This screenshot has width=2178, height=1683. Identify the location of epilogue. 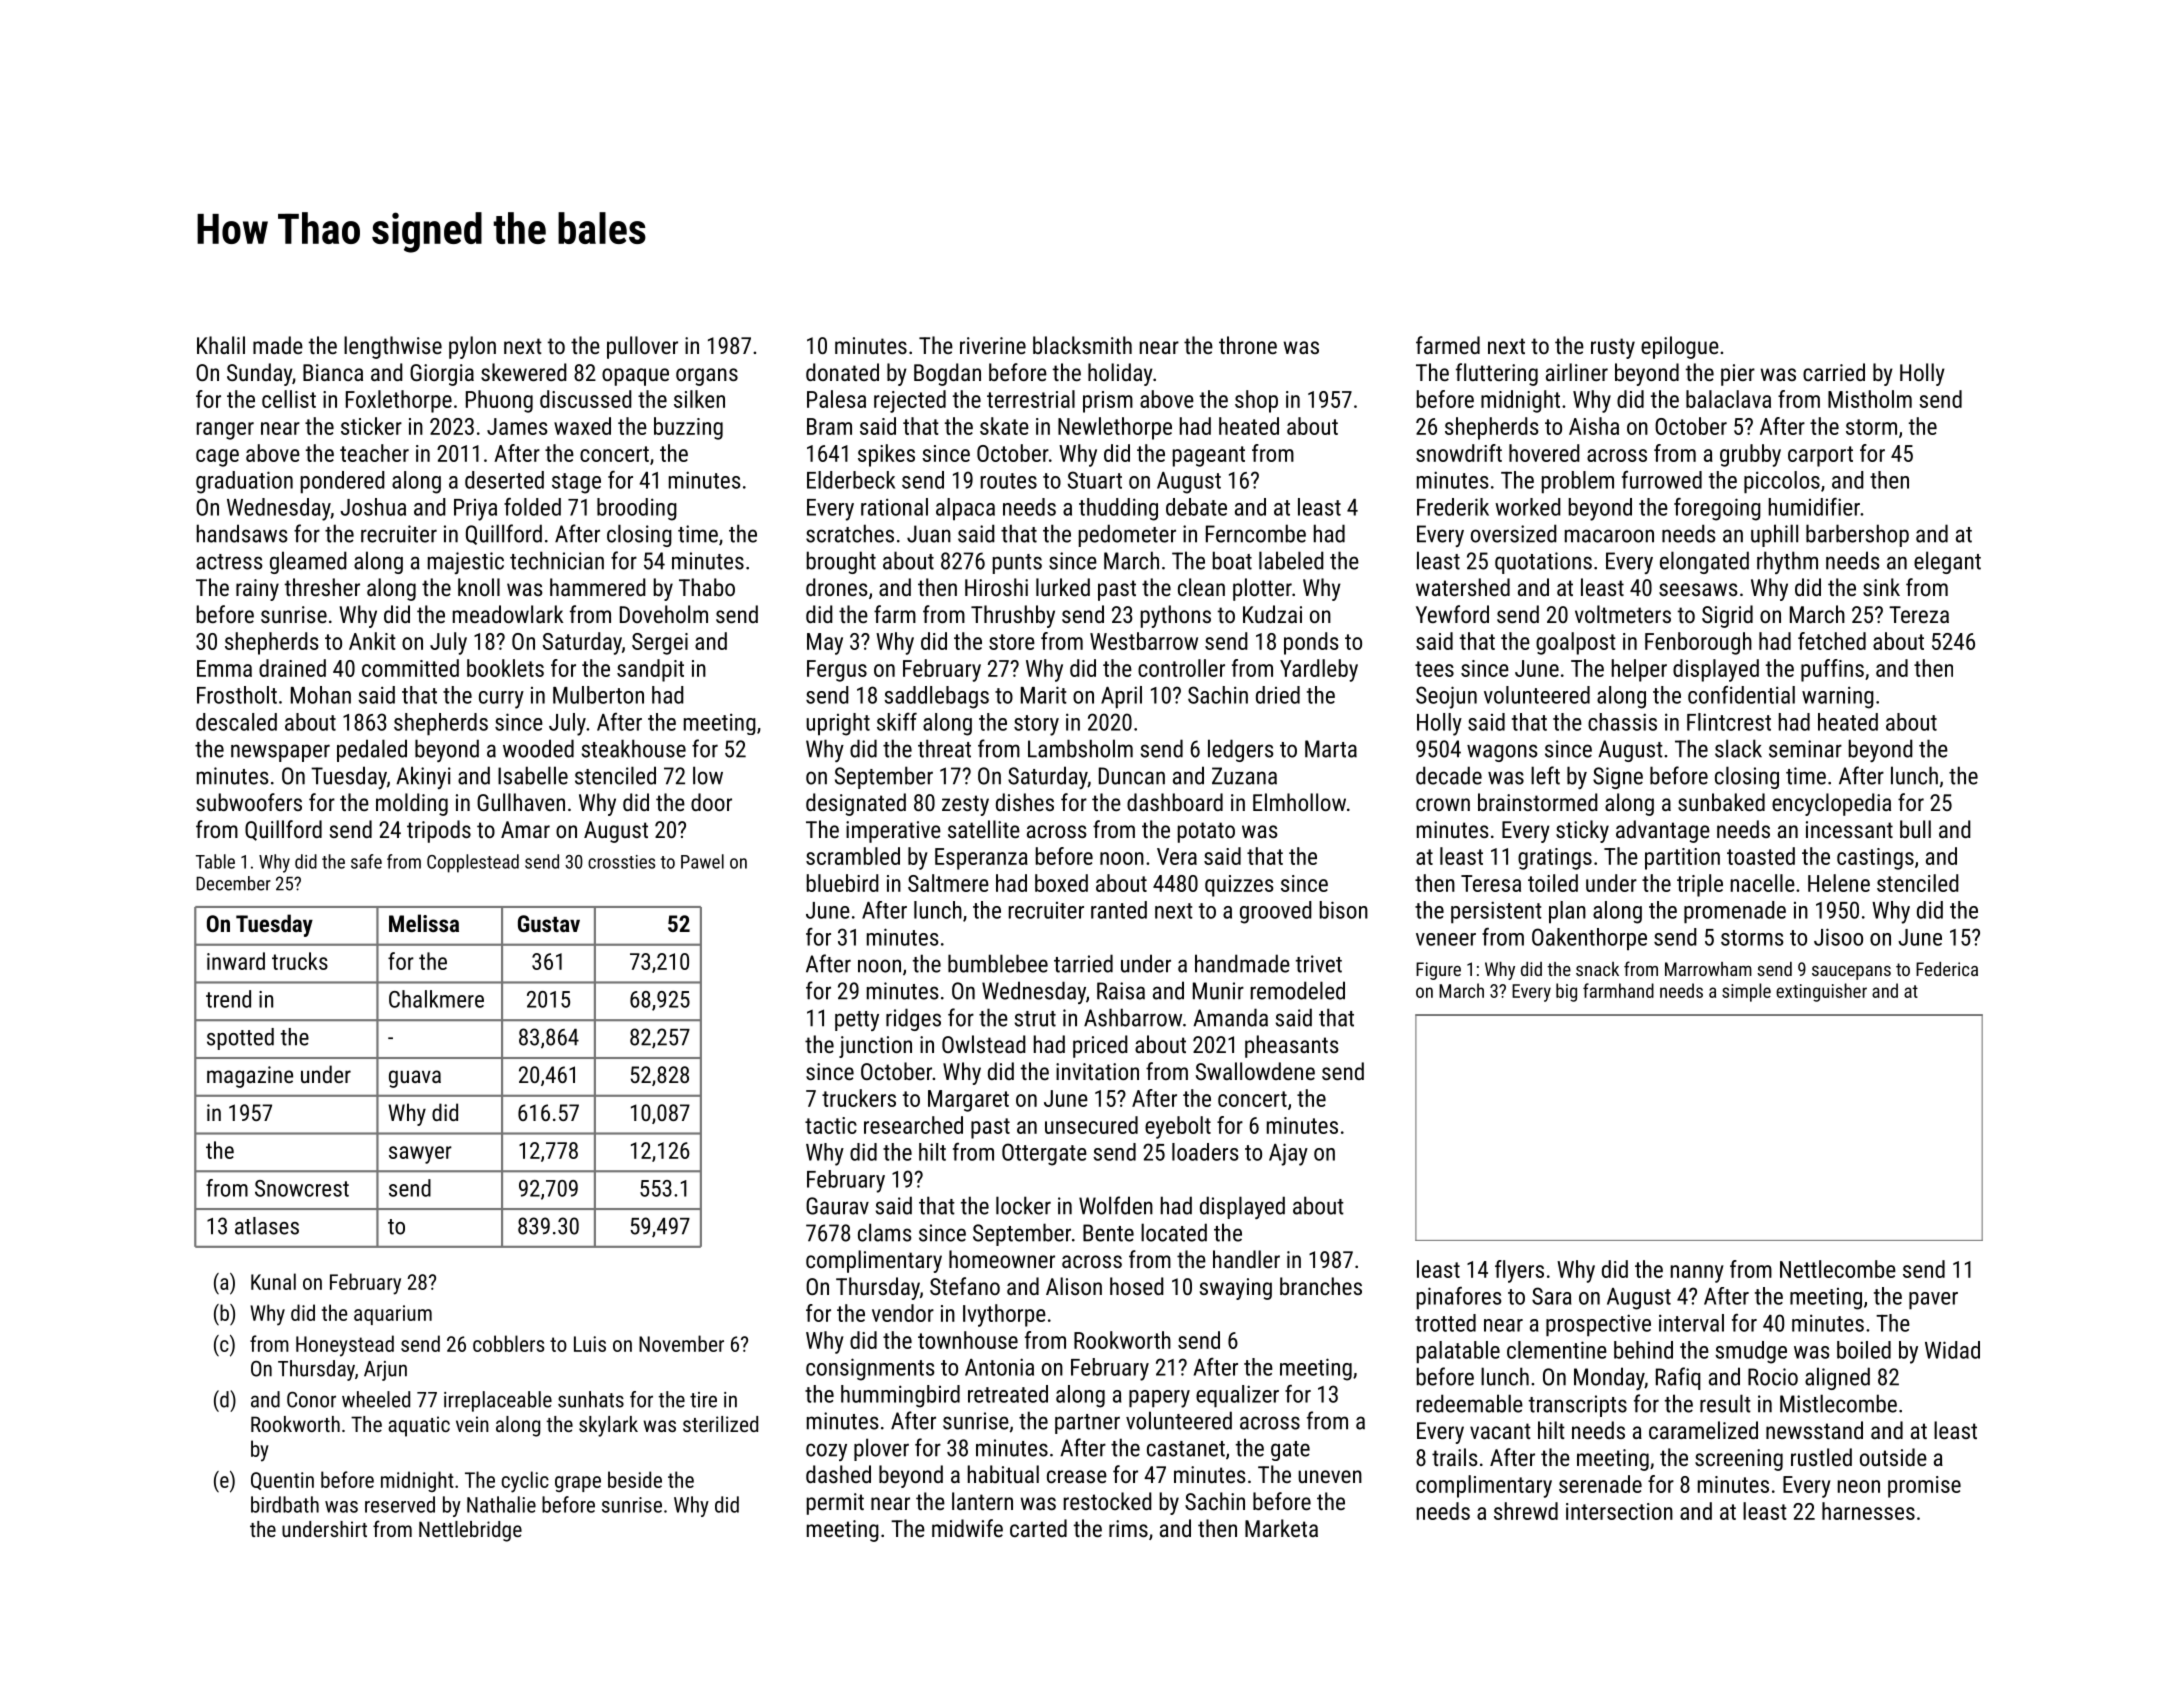
(1680, 347).
